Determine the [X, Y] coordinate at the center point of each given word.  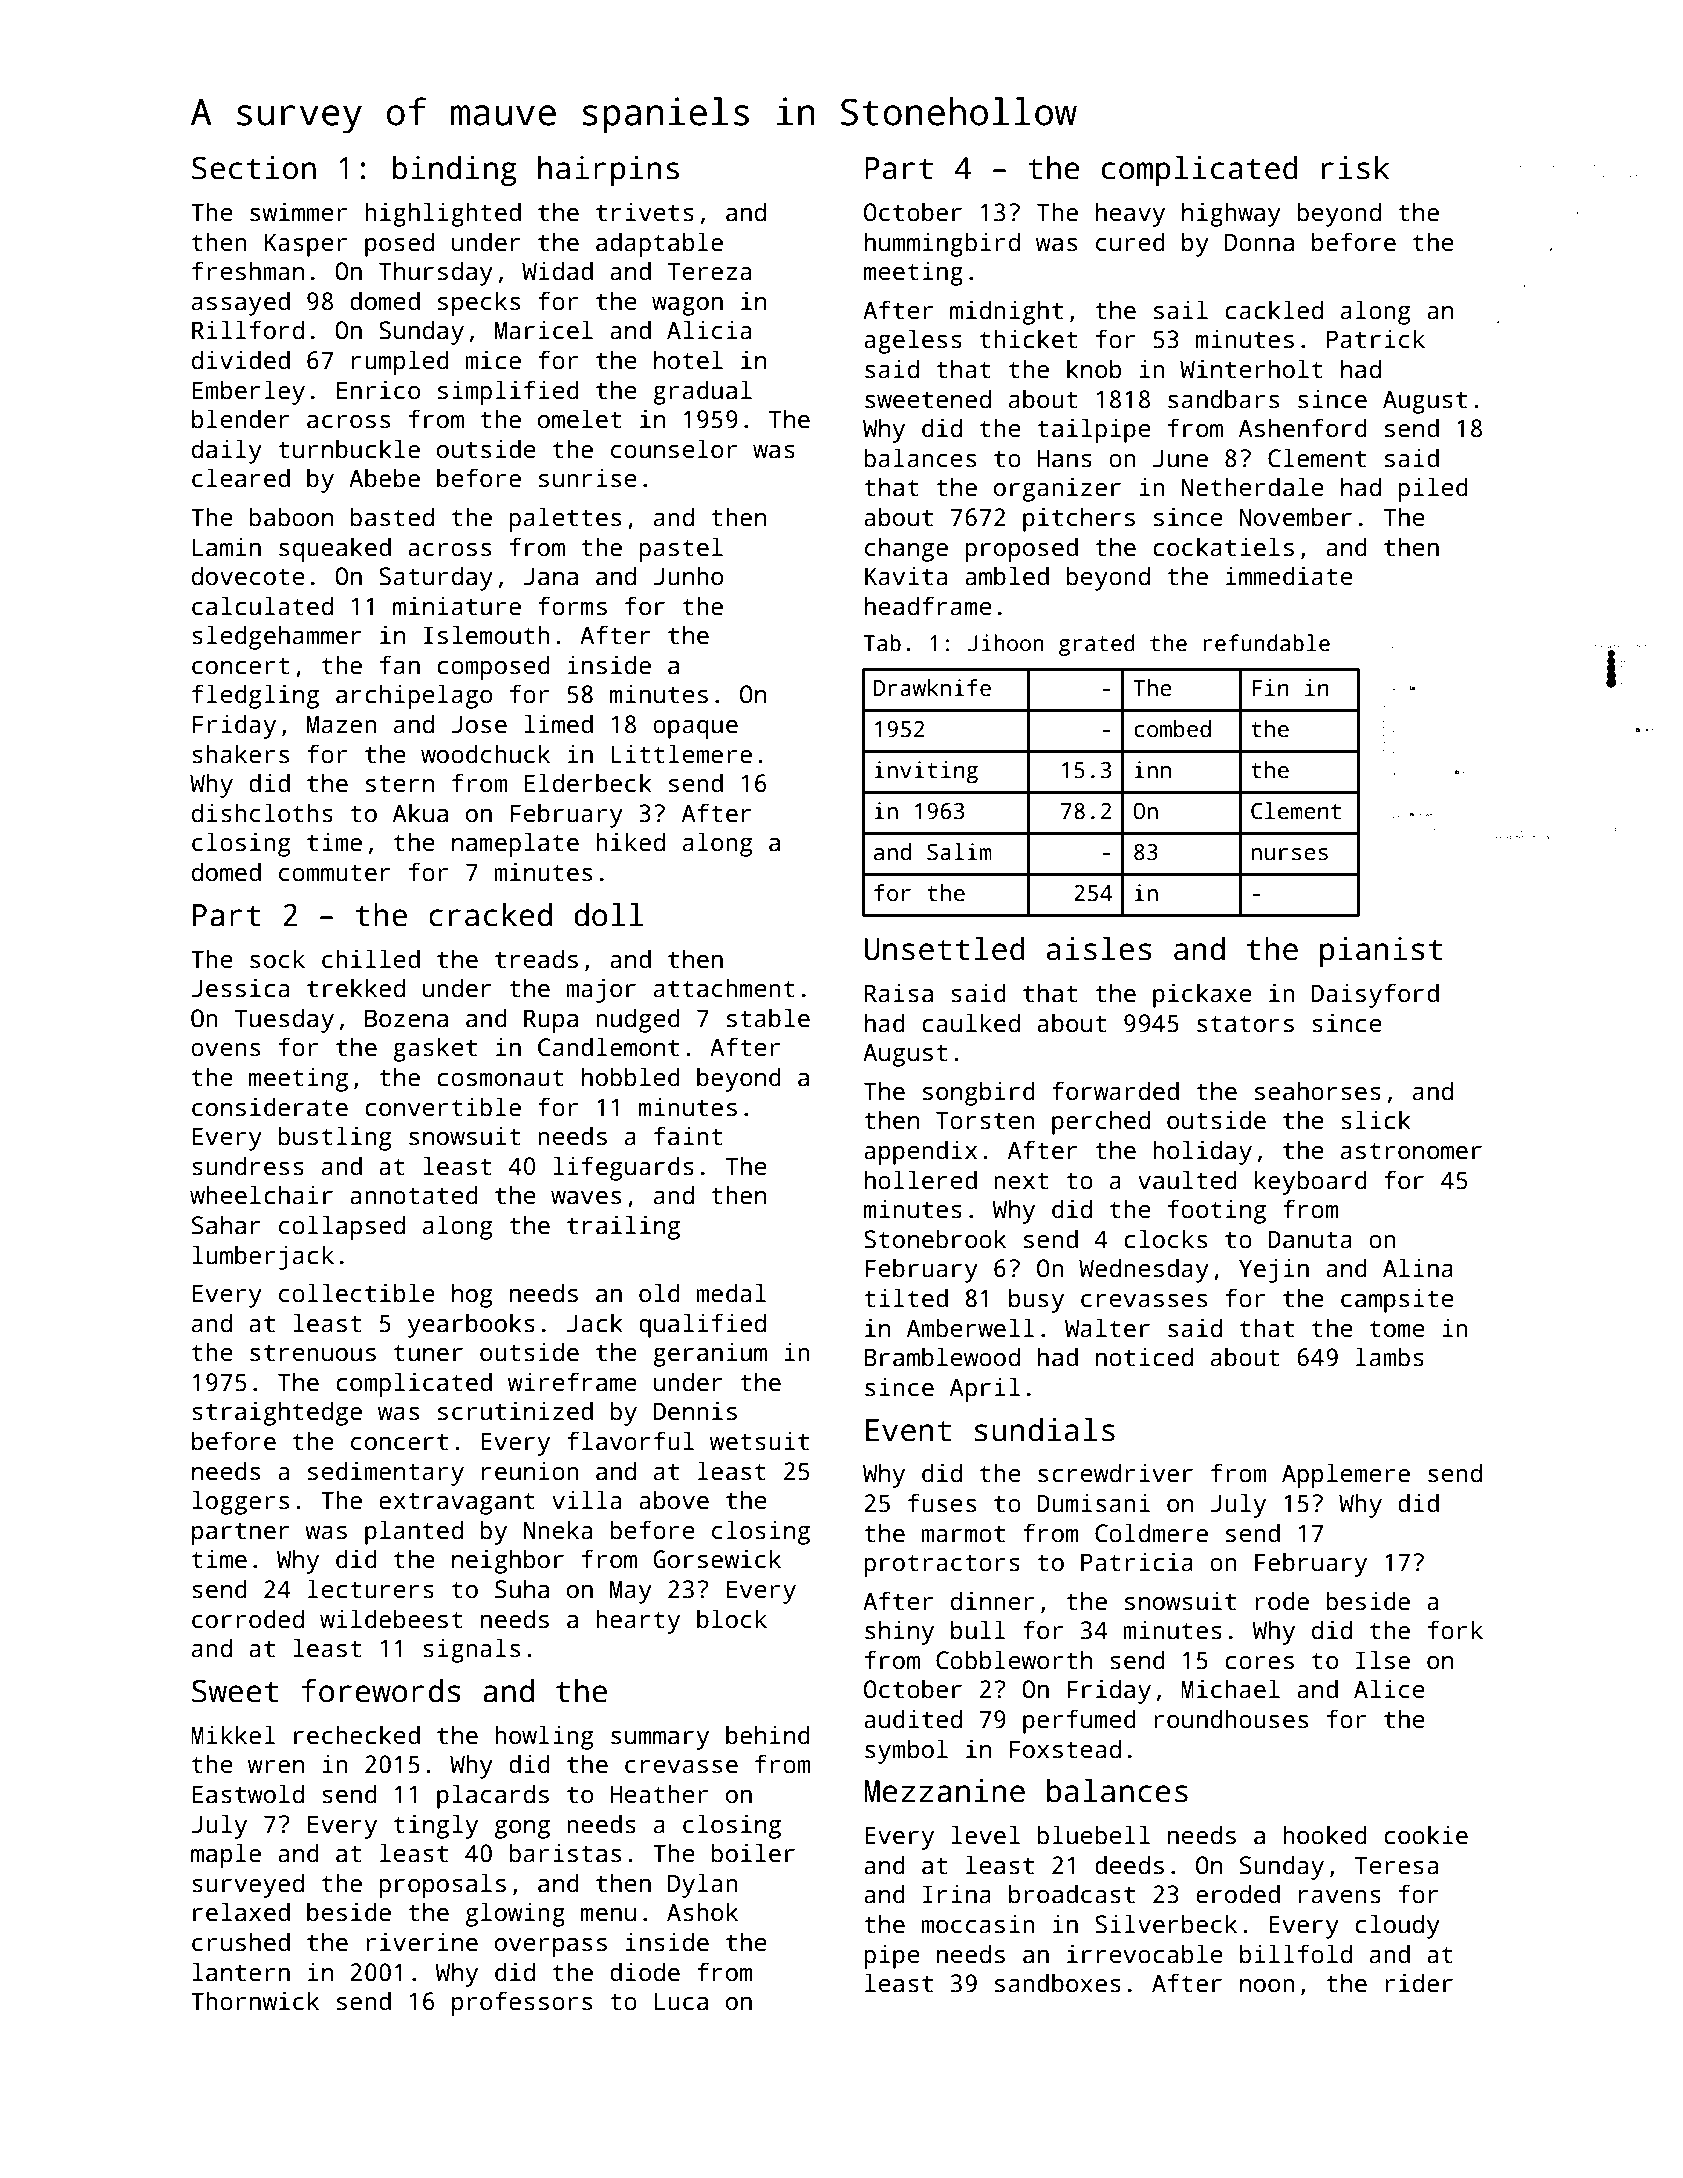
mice [493, 360]
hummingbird [942, 244]
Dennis [695, 1411]
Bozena [406, 1018]
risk [1356, 168]
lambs [1390, 1357]
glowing [515, 1914]
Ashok [702, 1912]
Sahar [226, 1225]
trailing [623, 1227]
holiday [1202, 1152]
